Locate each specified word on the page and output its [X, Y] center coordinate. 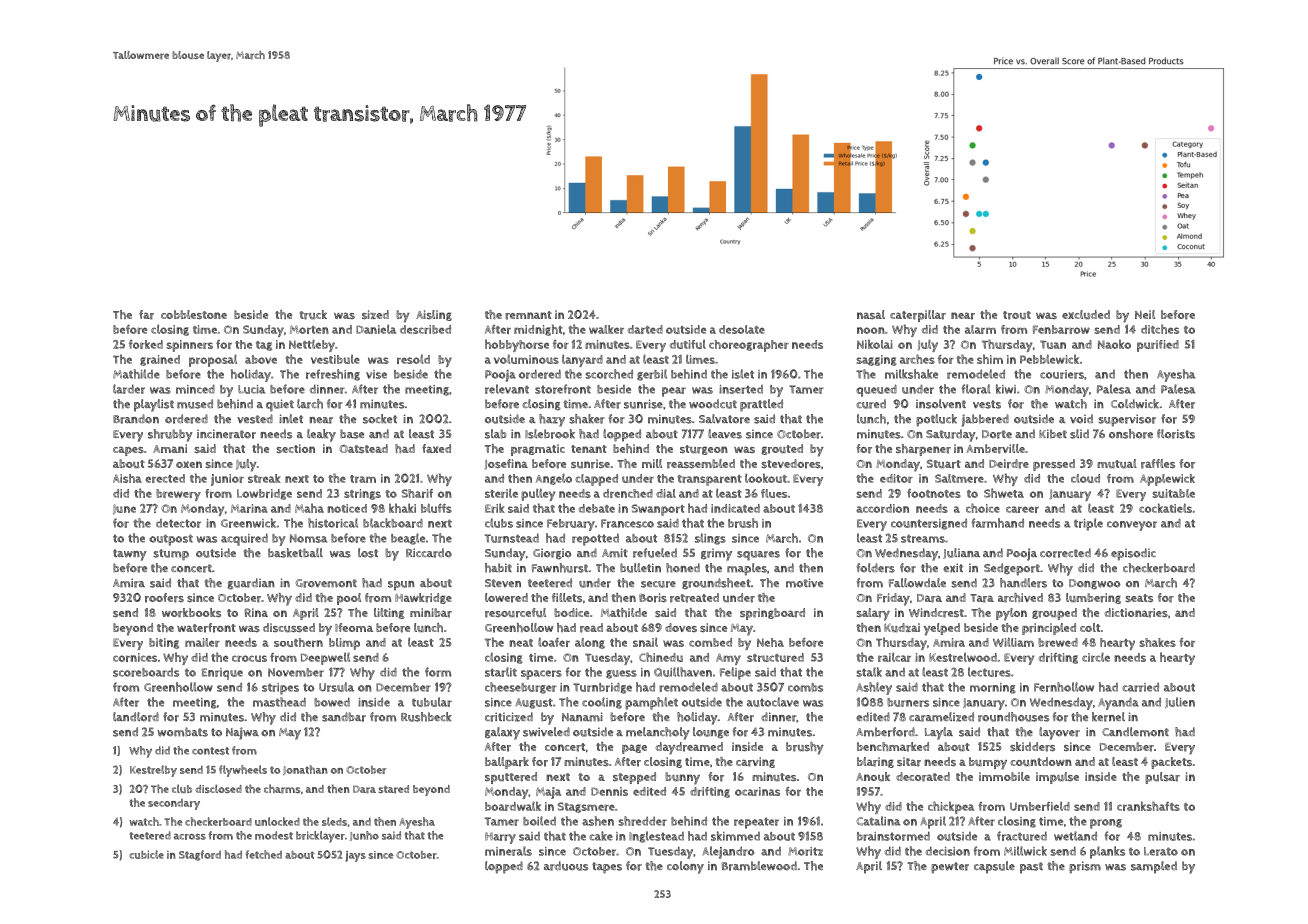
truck [313, 315]
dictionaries [1136, 613]
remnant [528, 315]
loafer [554, 642]
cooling [602, 703]
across [190, 836]
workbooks [191, 613]
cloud [1085, 478]
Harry [500, 838]
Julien [1180, 702]
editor [896, 478]
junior [227, 480]
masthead [279, 702]
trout [1017, 315]
